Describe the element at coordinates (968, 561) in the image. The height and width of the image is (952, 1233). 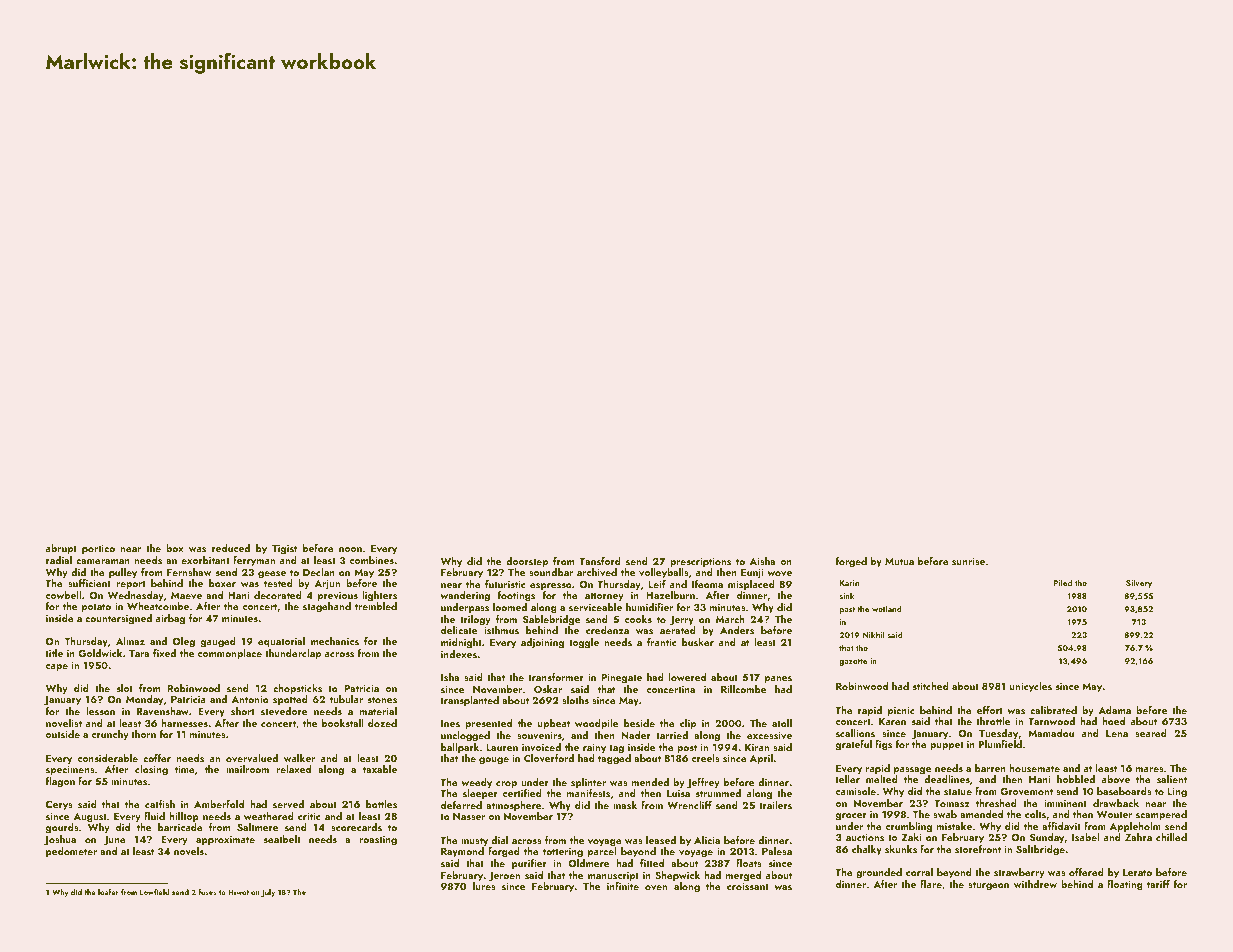
I see `sunrise` at that location.
